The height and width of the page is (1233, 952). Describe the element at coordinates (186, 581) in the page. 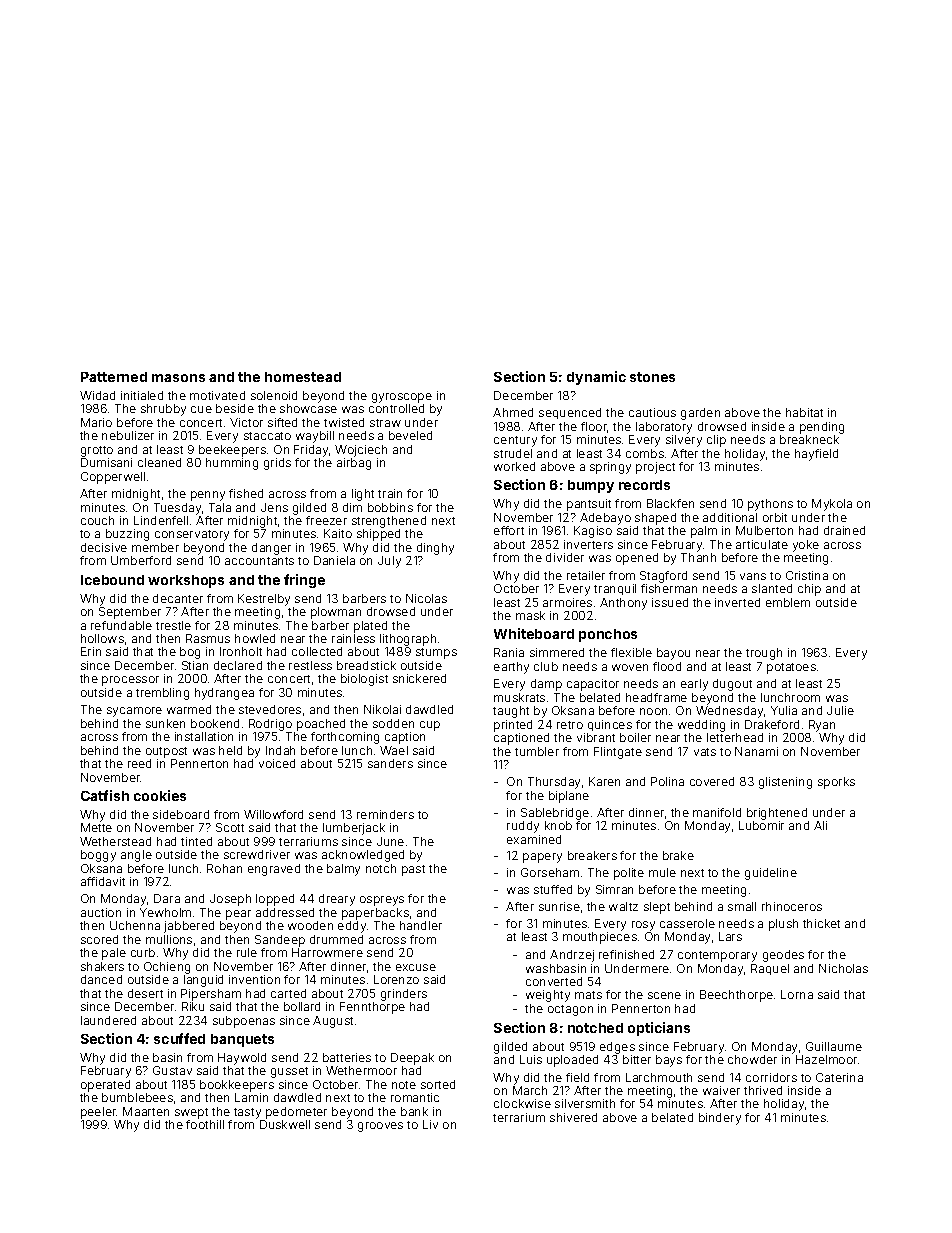

I see `workshops` at that location.
